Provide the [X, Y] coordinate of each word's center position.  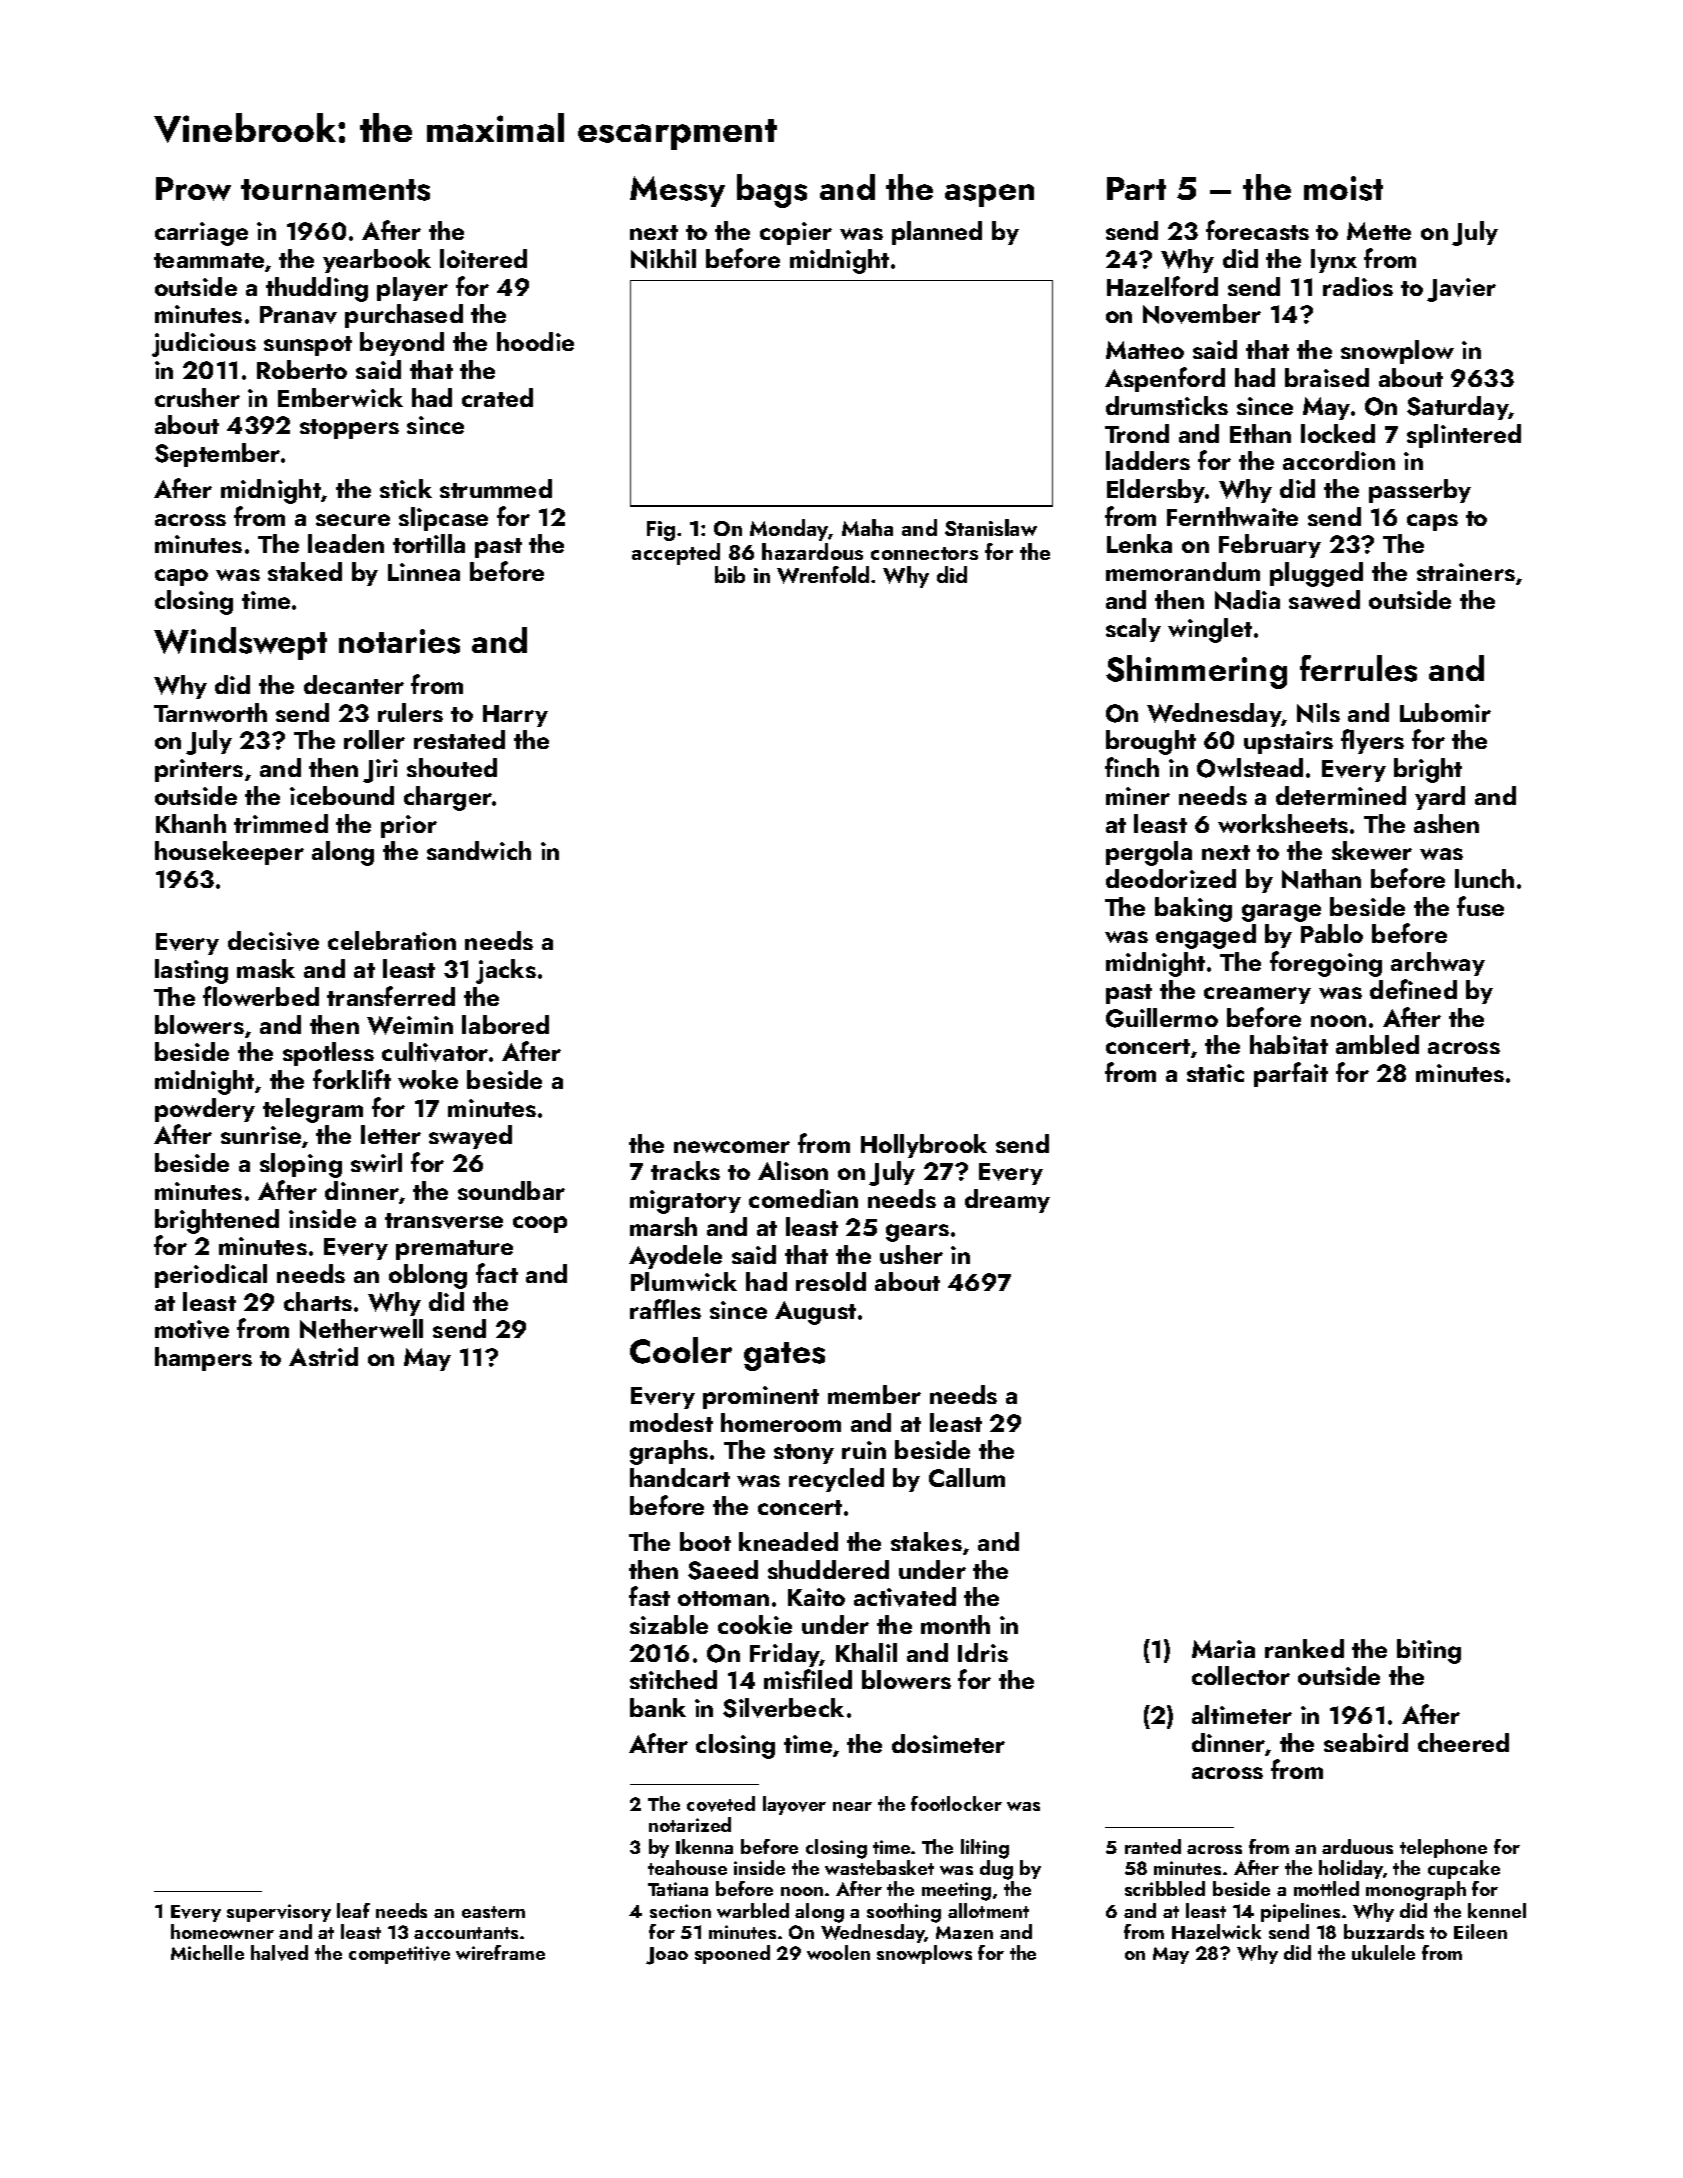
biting [1429, 1651]
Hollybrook [924, 1146]
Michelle [207, 1952]
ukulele [1383, 1952]
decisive [273, 941]
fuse [1480, 906]
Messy [677, 191]
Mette [1379, 231]
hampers [203, 1359]
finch [1132, 767]
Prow [193, 189]
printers [199, 770]
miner [1138, 796]
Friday [785, 1655]
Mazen [964, 1932]
